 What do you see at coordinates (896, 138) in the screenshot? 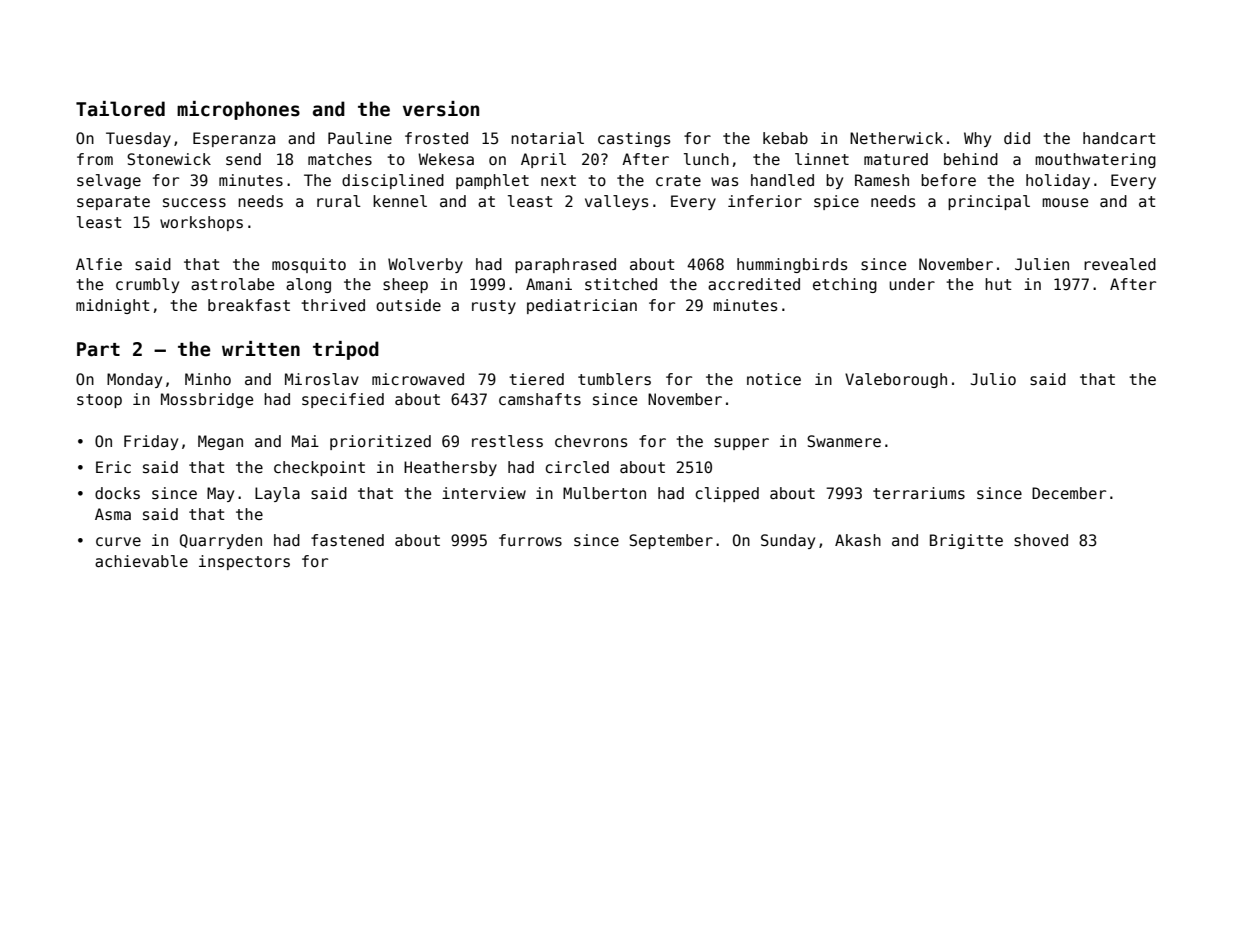
I see `Netherwick` at bounding box center [896, 138].
